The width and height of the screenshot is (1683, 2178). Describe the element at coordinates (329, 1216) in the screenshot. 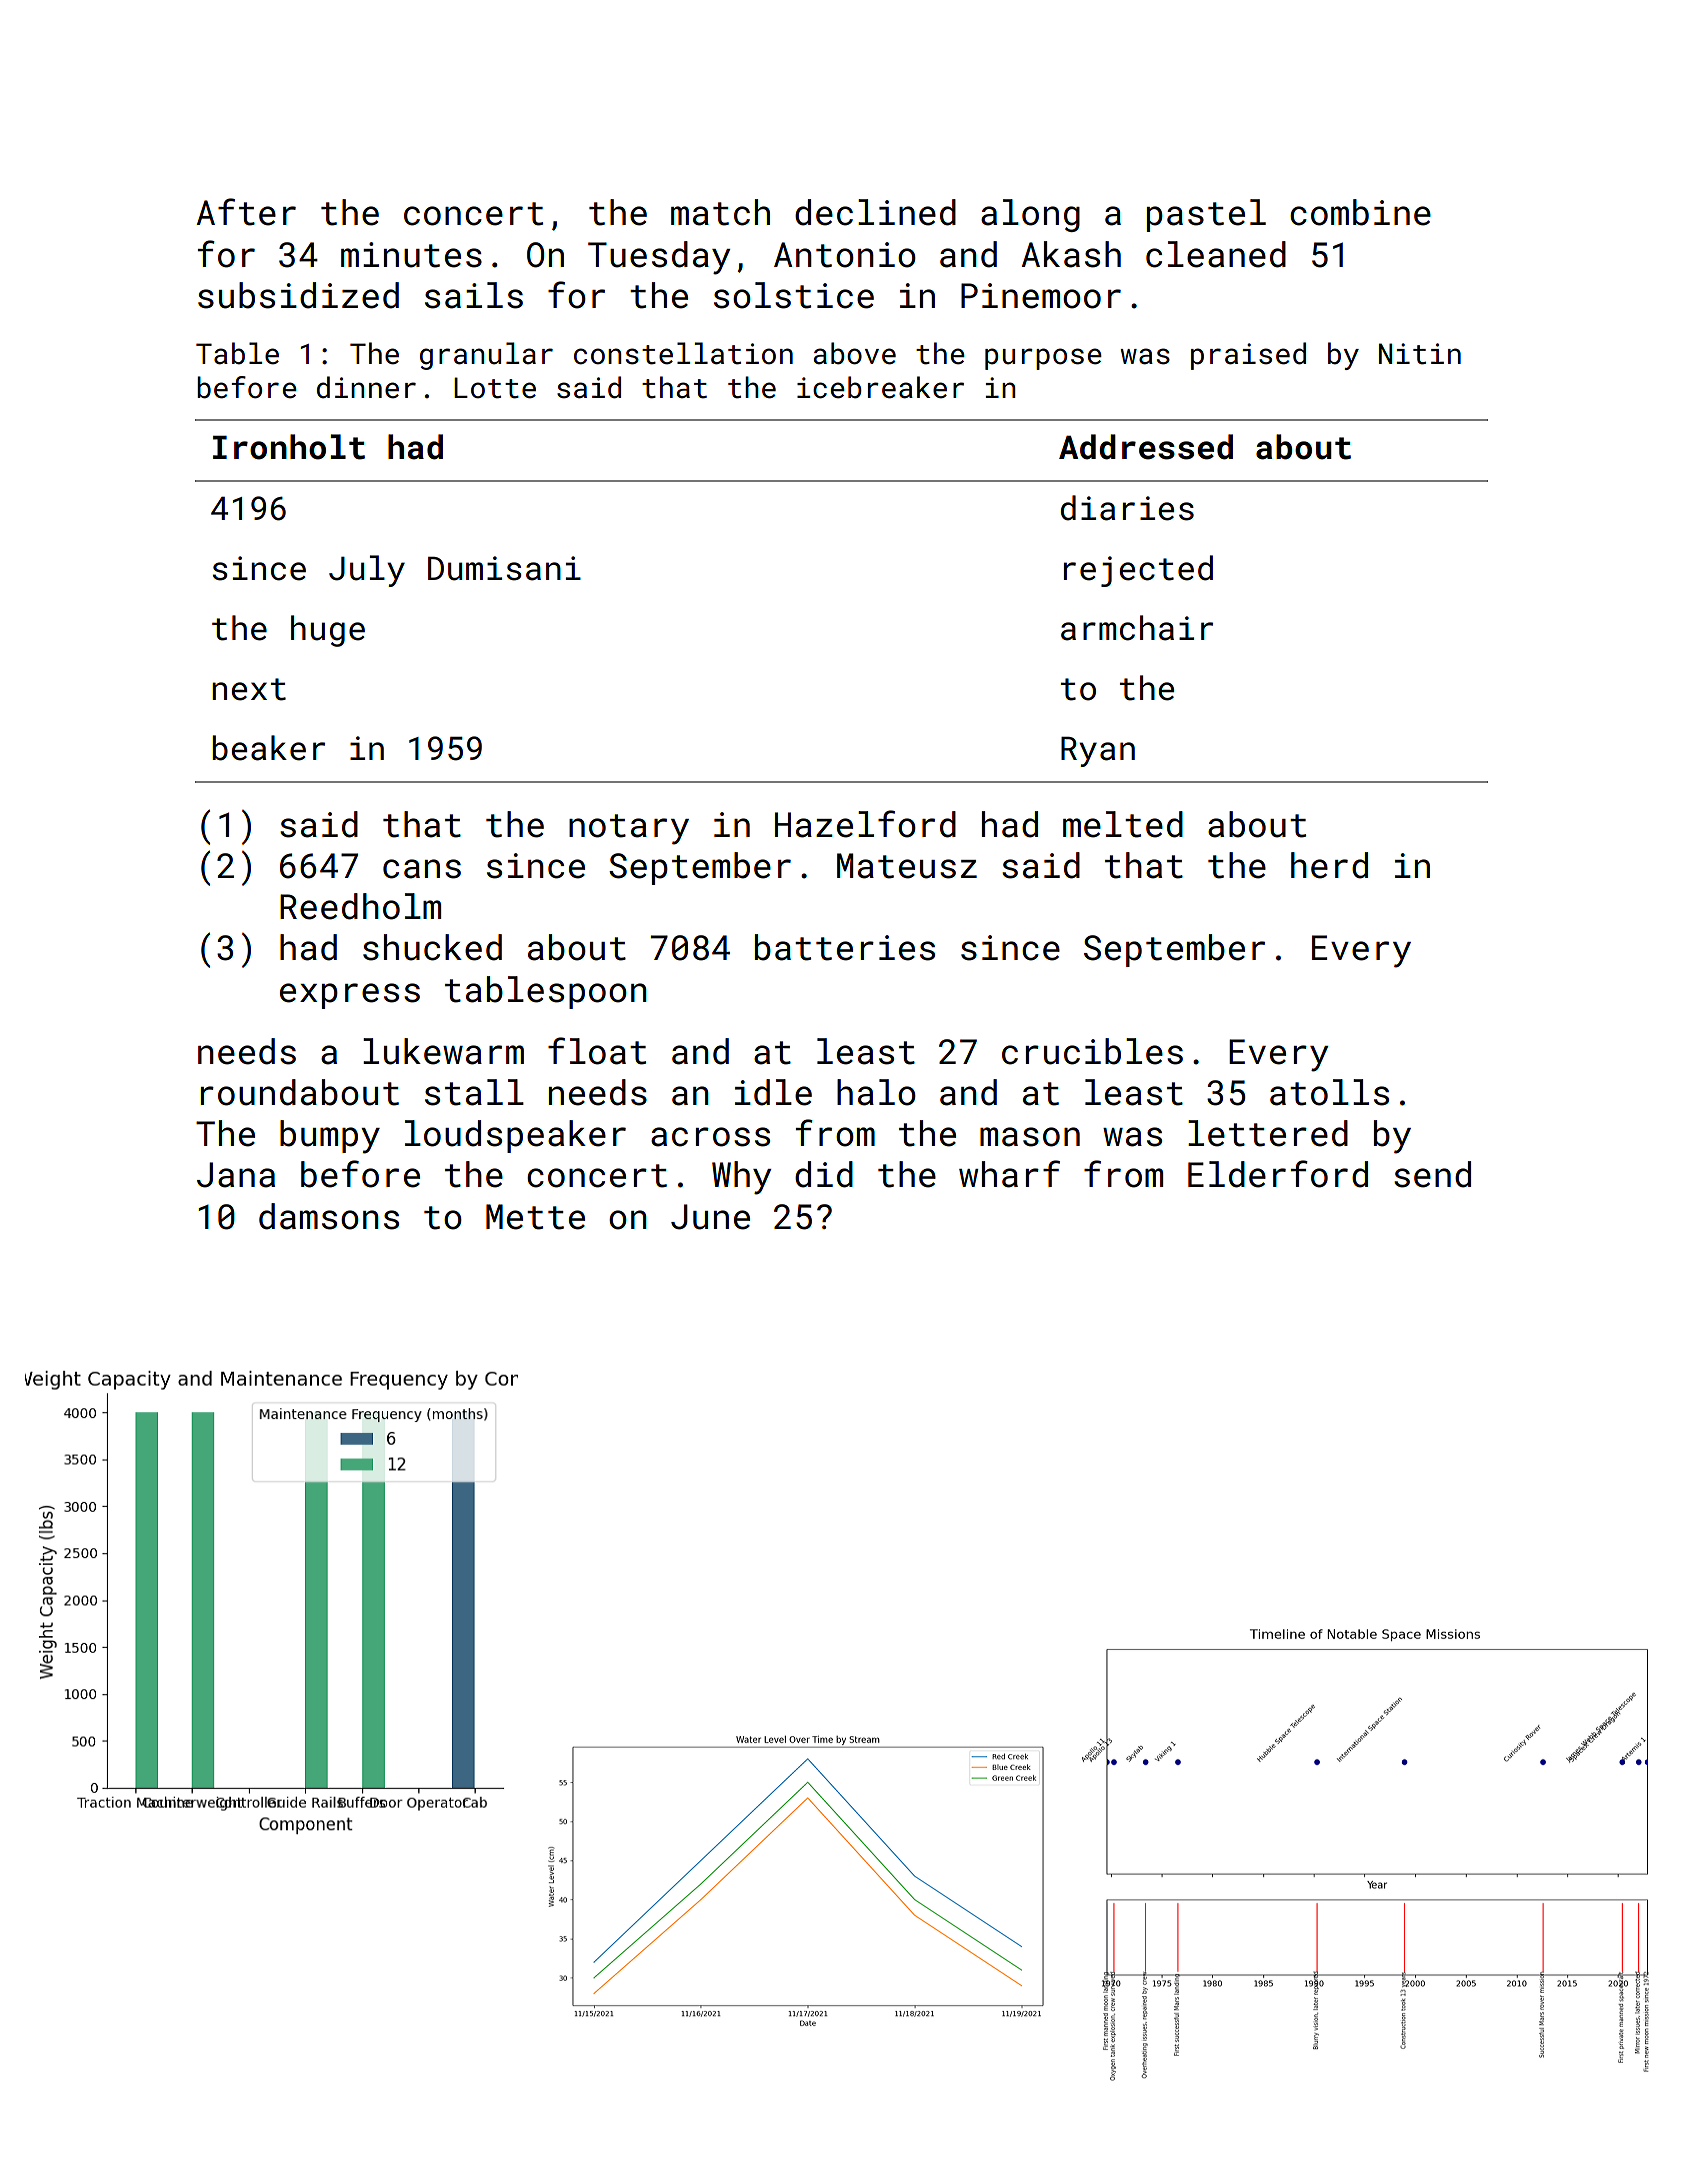

I see `damsons` at that location.
